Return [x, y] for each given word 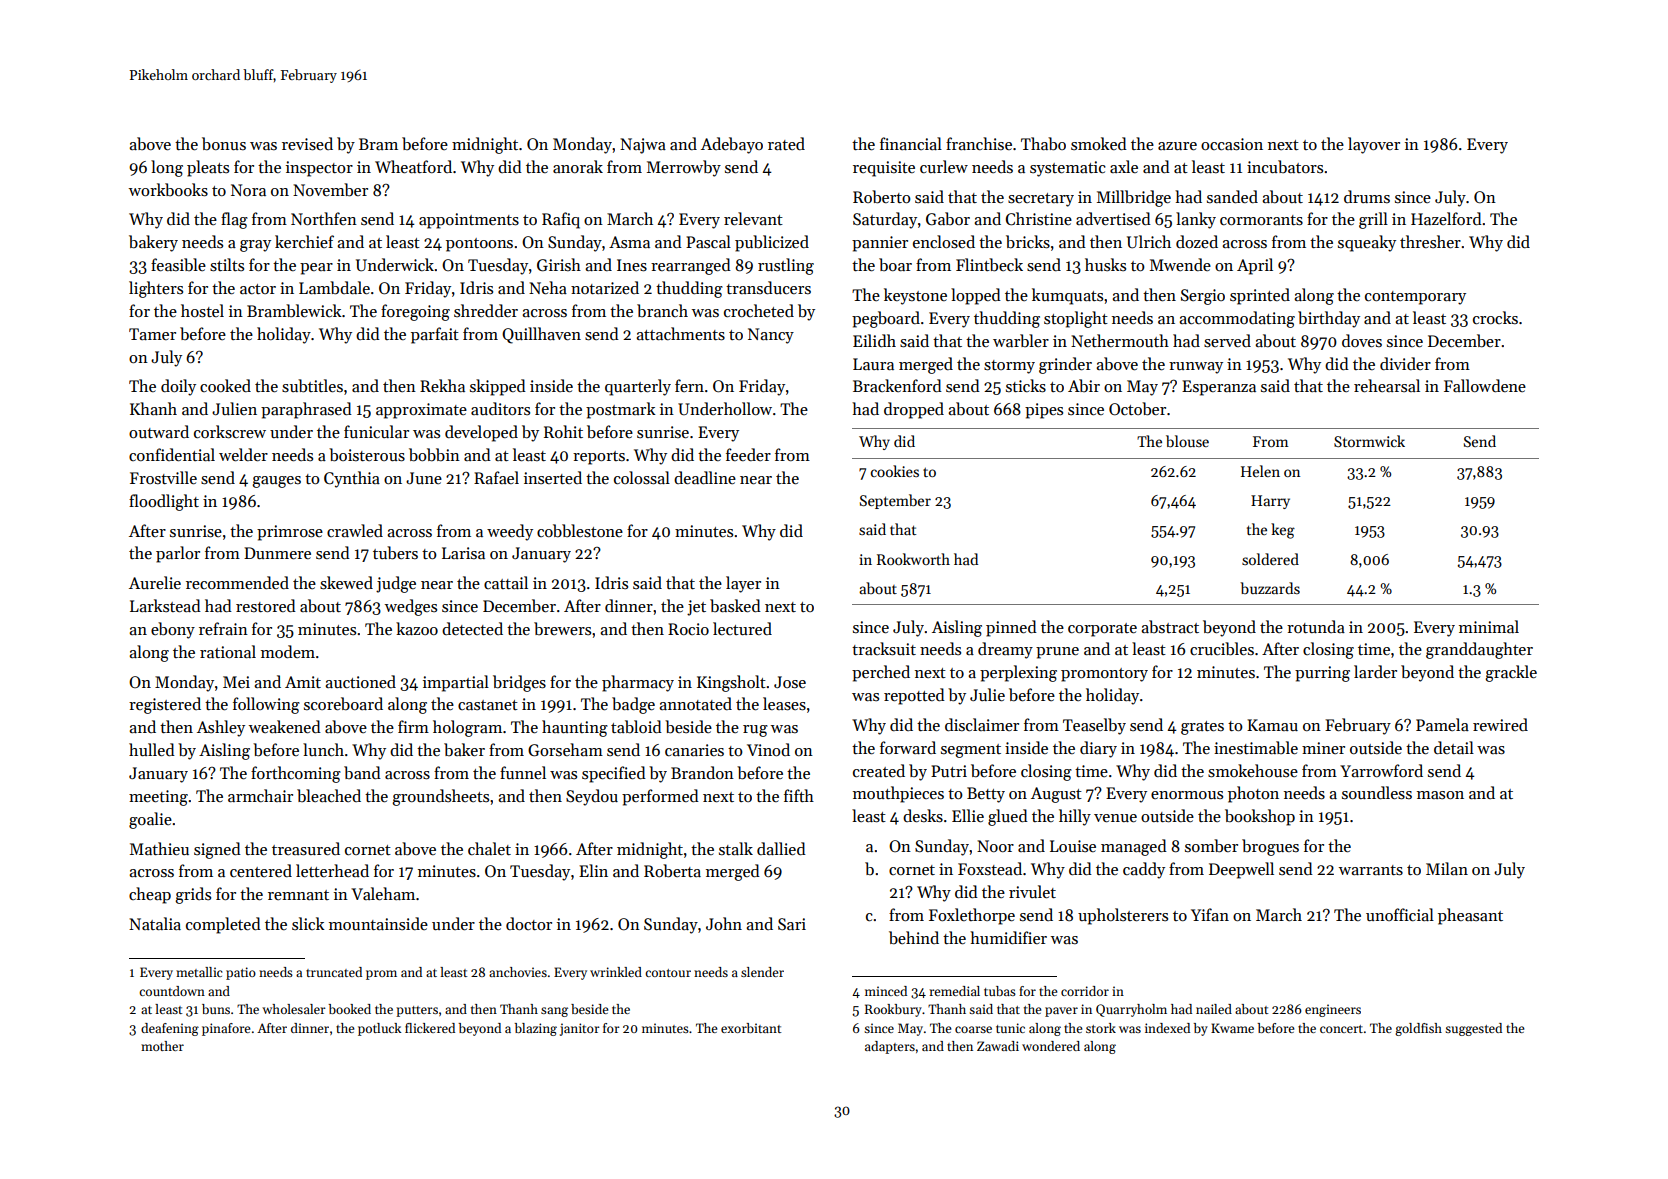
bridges [519, 683]
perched [881, 673]
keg [1283, 531]
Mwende [1180, 264]
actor [258, 289]
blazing [535, 1029]
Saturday [885, 220]
